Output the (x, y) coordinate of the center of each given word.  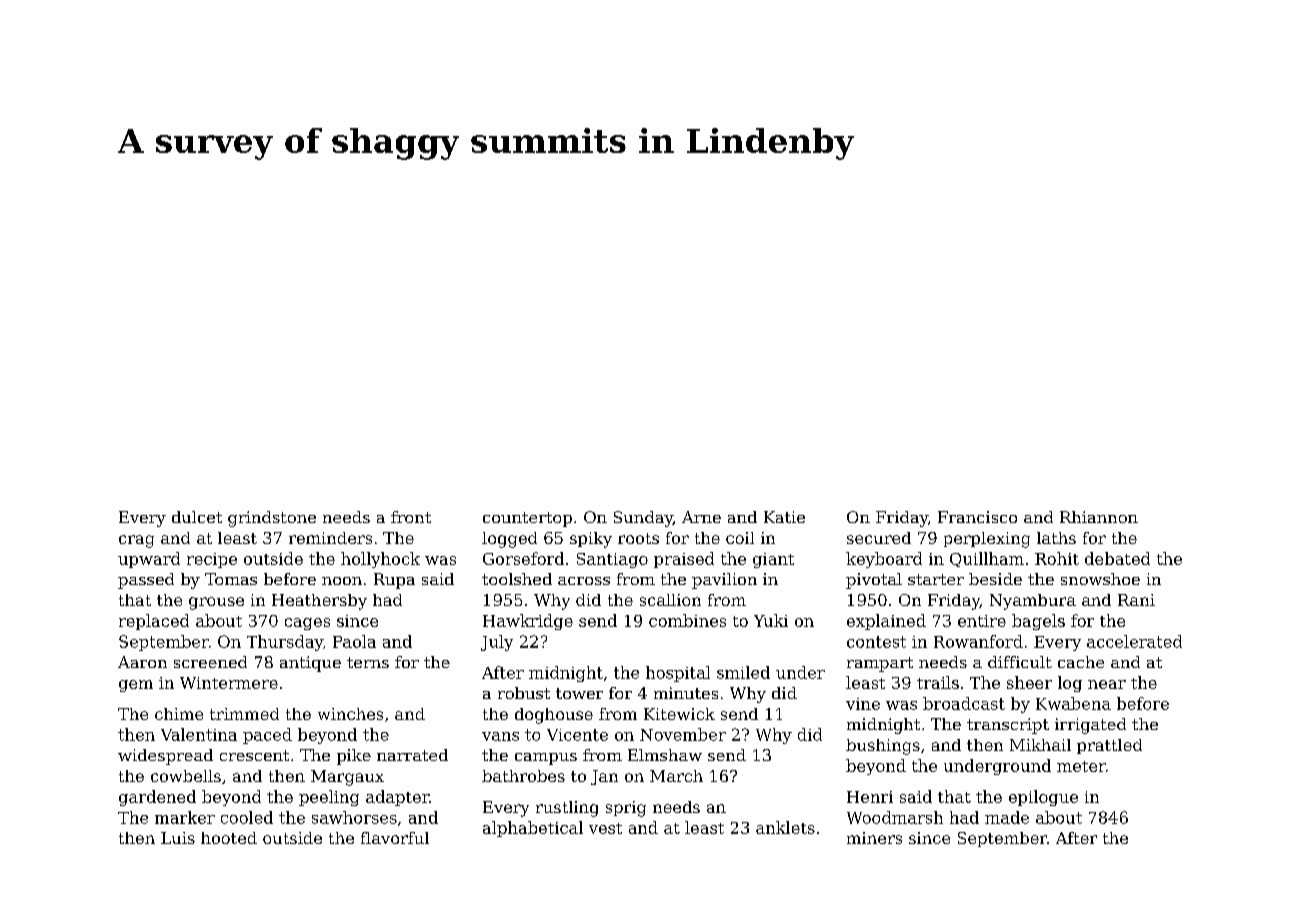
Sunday (643, 519)
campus (546, 759)
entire (982, 621)
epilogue (1043, 798)
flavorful (395, 838)
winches (350, 714)
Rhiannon (1099, 517)
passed (146, 581)
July (497, 643)
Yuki (771, 620)
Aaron (142, 662)
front (411, 517)
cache (1081, 662)
